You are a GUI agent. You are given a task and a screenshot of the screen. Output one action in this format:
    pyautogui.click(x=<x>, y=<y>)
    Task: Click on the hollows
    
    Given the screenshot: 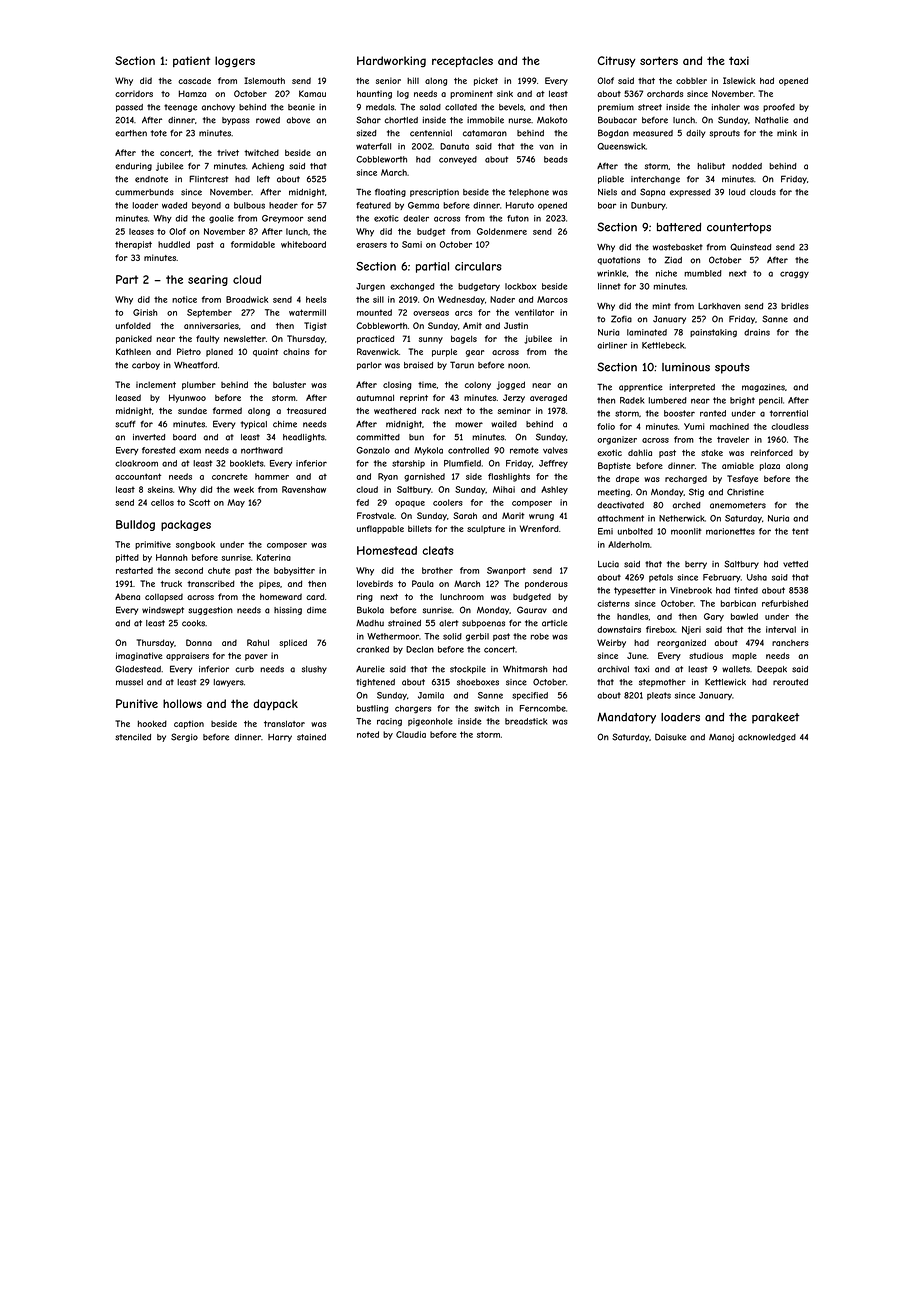 What is the action you would take?
    pyautogui.click(x=182, y=703)
